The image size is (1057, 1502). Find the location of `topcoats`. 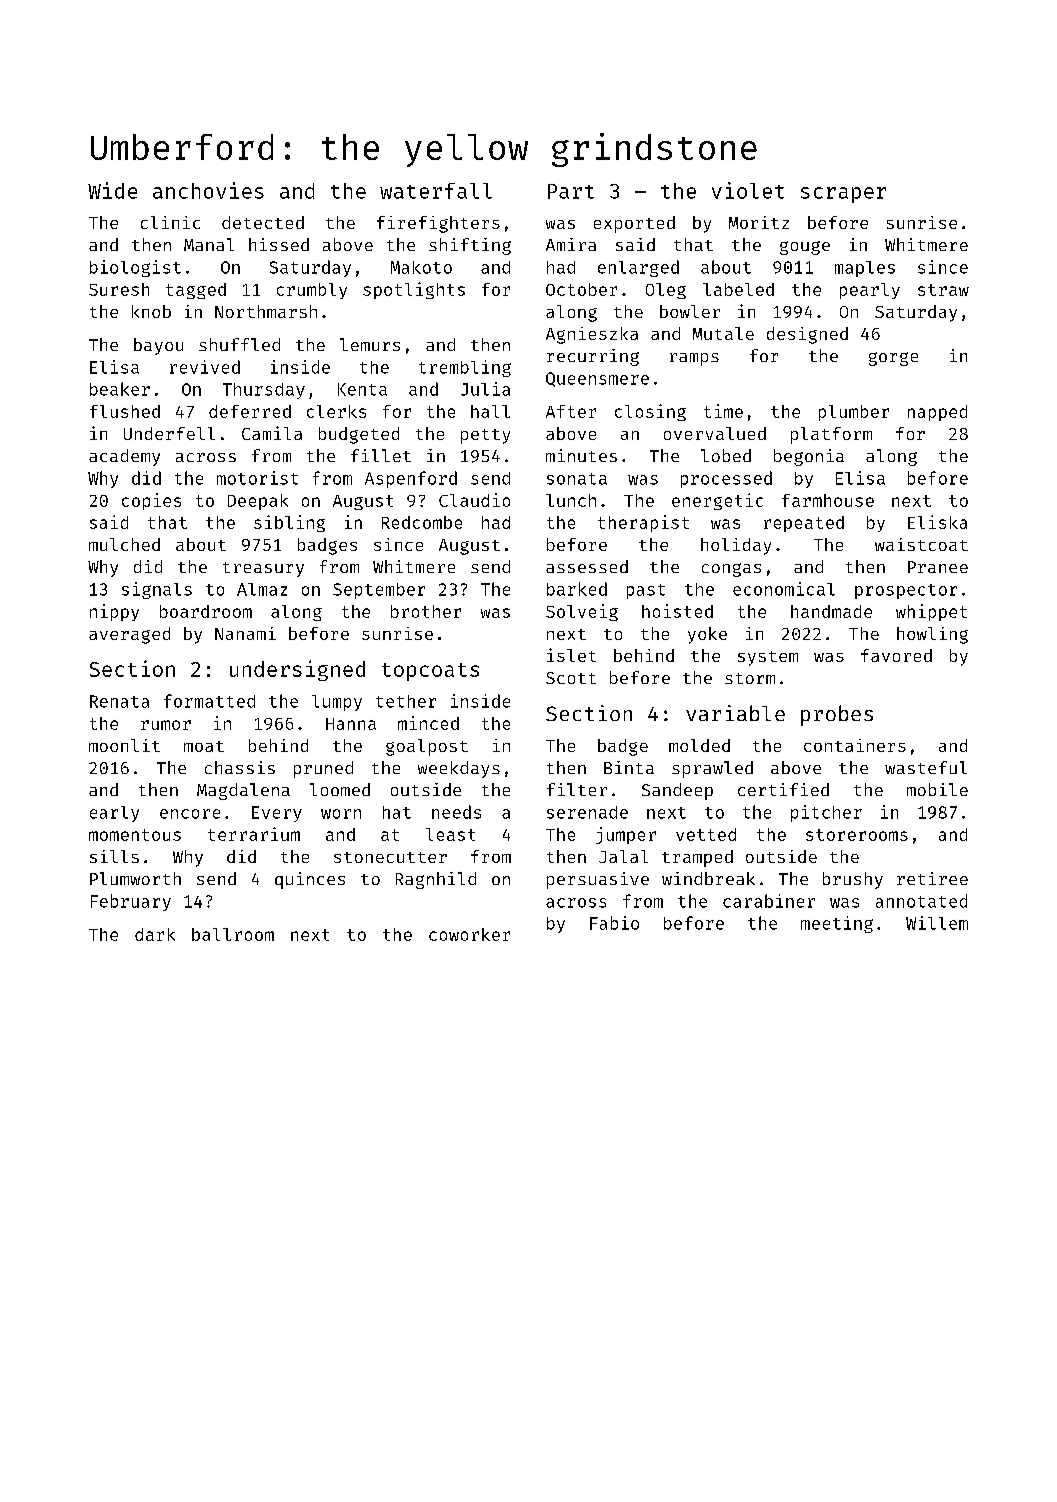

topcoats is located at coordinates (430, 672).
